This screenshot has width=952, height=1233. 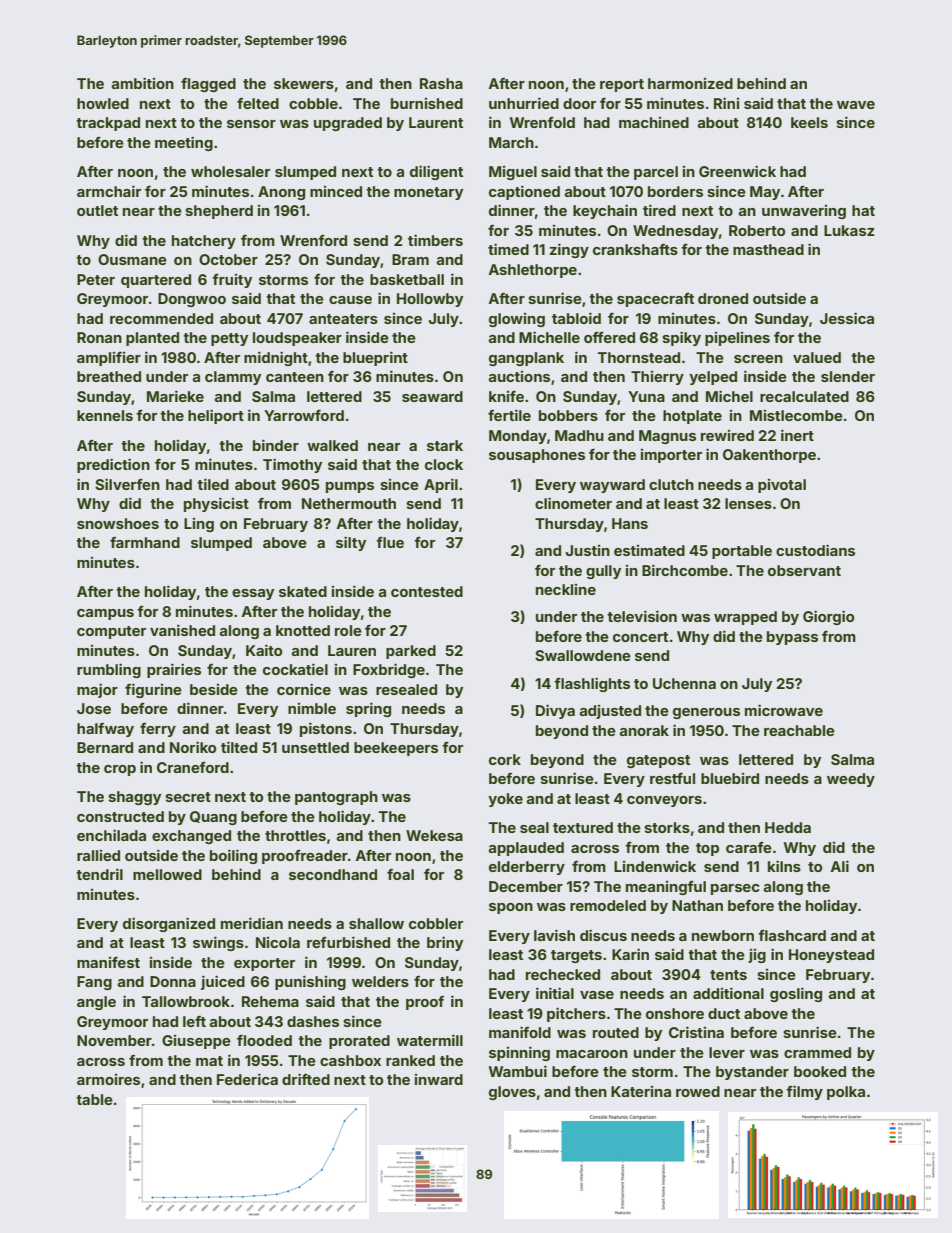 I want to click on prediction, so click(x=113, y=465).
